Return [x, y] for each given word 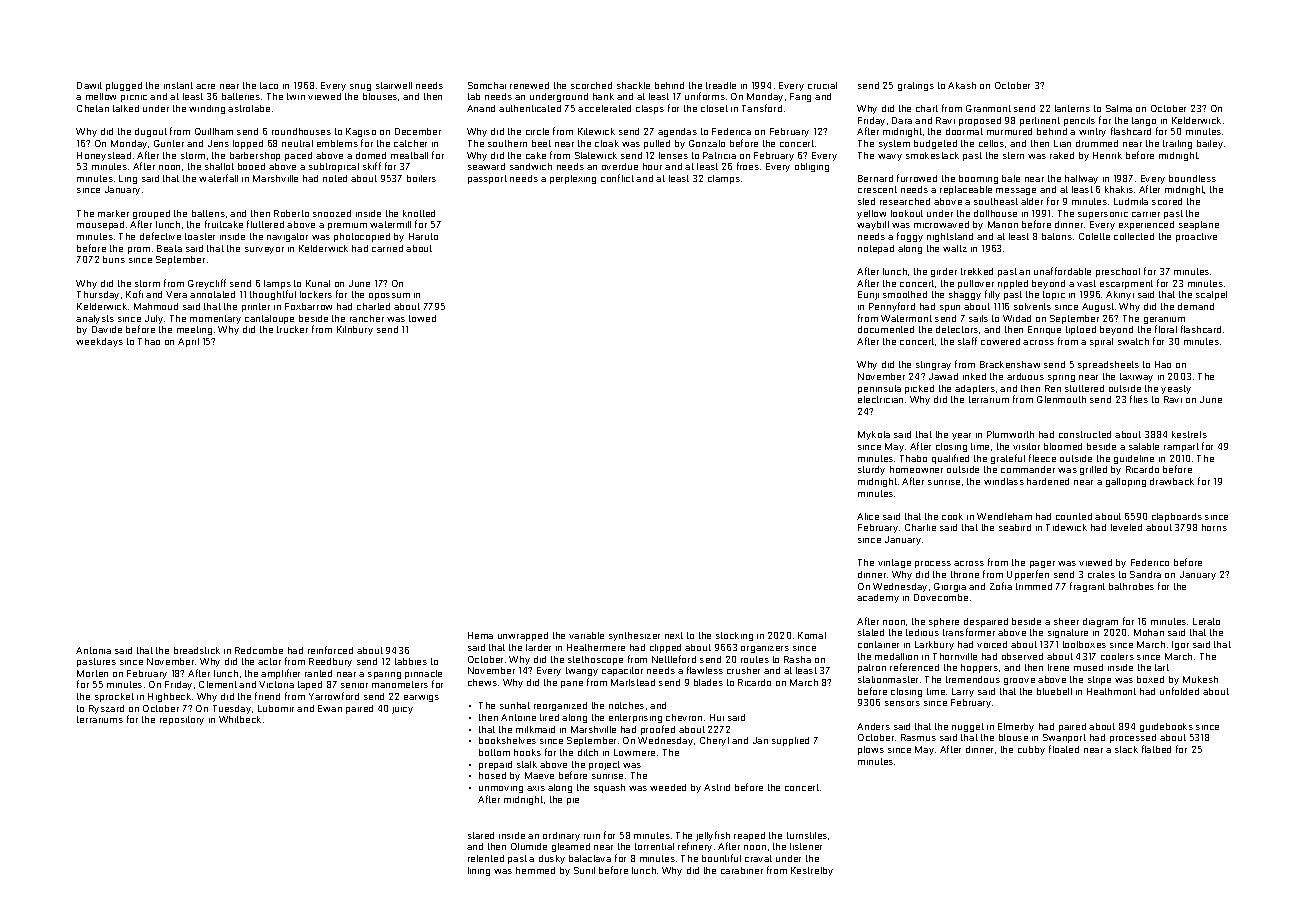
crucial [822, 85]
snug [360, 87]
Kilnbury [355, 330]
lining [479, 871]
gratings [916, 86]
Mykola [874, 435]
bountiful [721, 858]
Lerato [1206, 621]
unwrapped [523, 636]
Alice [868, 516]
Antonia [93, 650]
